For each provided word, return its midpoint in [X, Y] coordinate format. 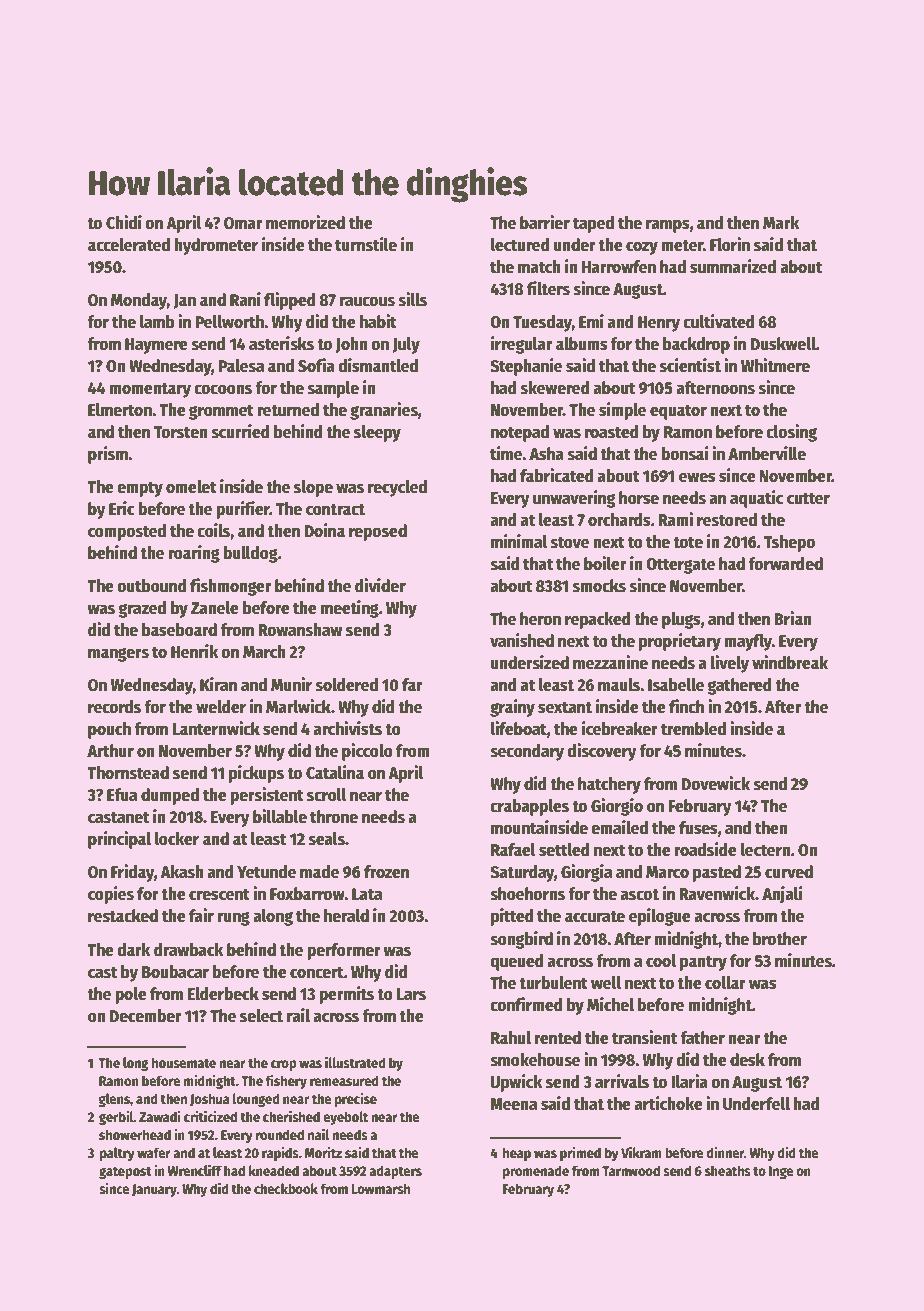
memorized [305, 222]
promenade [536, 1172]
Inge [781, 1172]
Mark [781, 223]
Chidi [124, 222]
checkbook [286, 1188]
